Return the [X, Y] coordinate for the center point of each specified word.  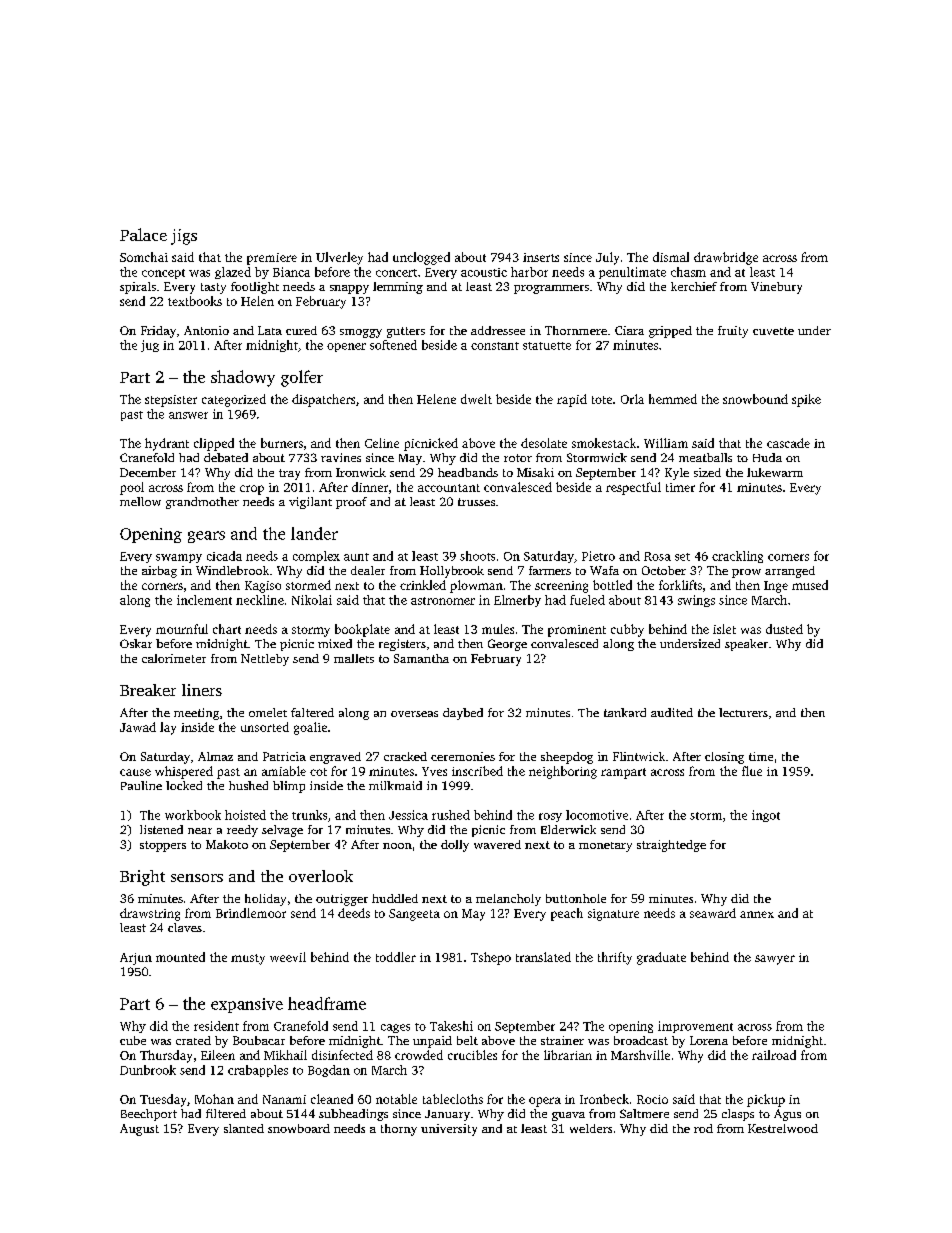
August [139, 1130]
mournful [182, 629]
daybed [463, 714]
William [666, 443]
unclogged [421, 258]
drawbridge [726, 258]
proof [351, 503]
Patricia [284, 756]
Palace [143, 234]
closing [724, 758]
